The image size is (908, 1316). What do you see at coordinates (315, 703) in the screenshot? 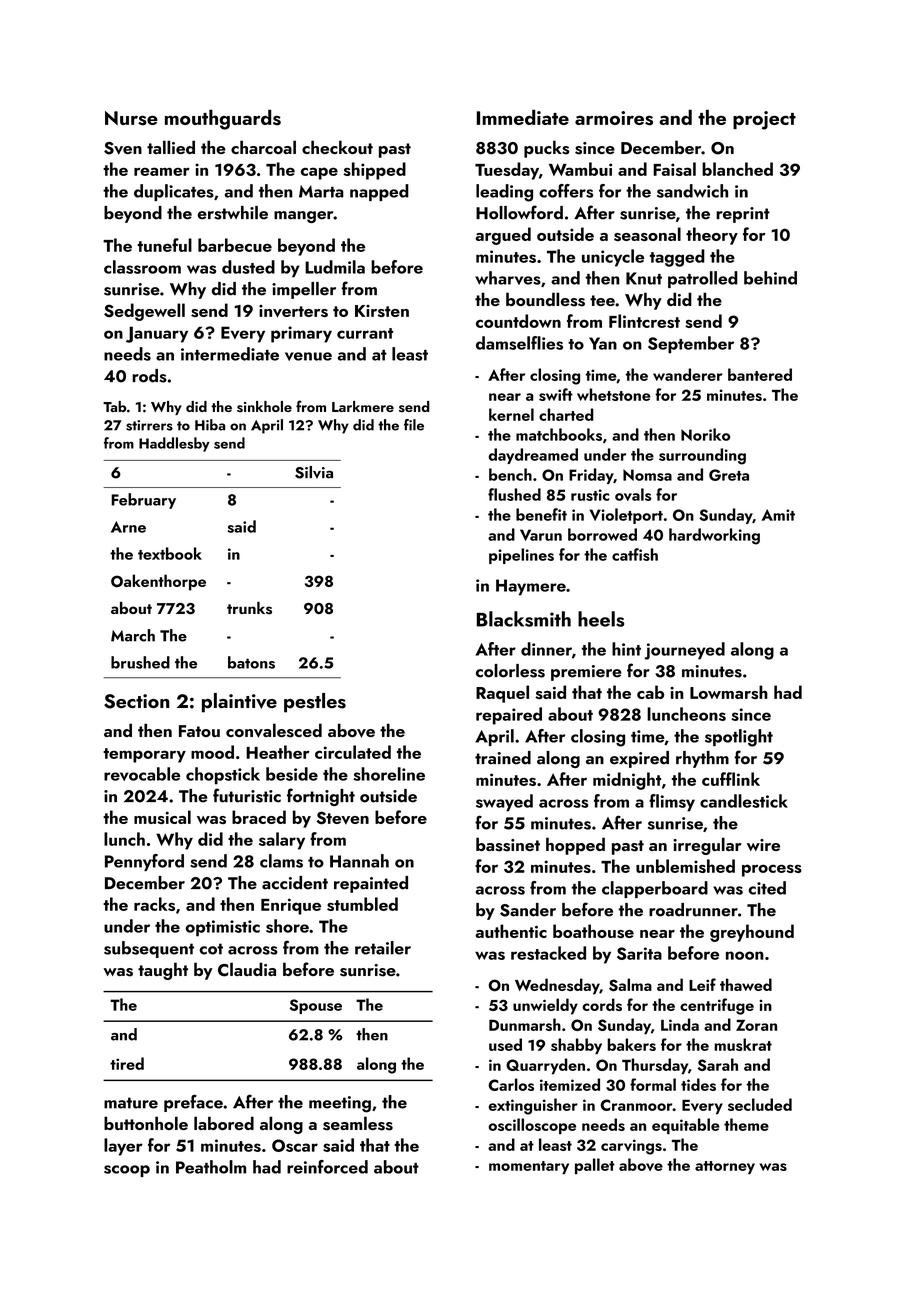
I see `pestles` at bounding box center [315, 703].
